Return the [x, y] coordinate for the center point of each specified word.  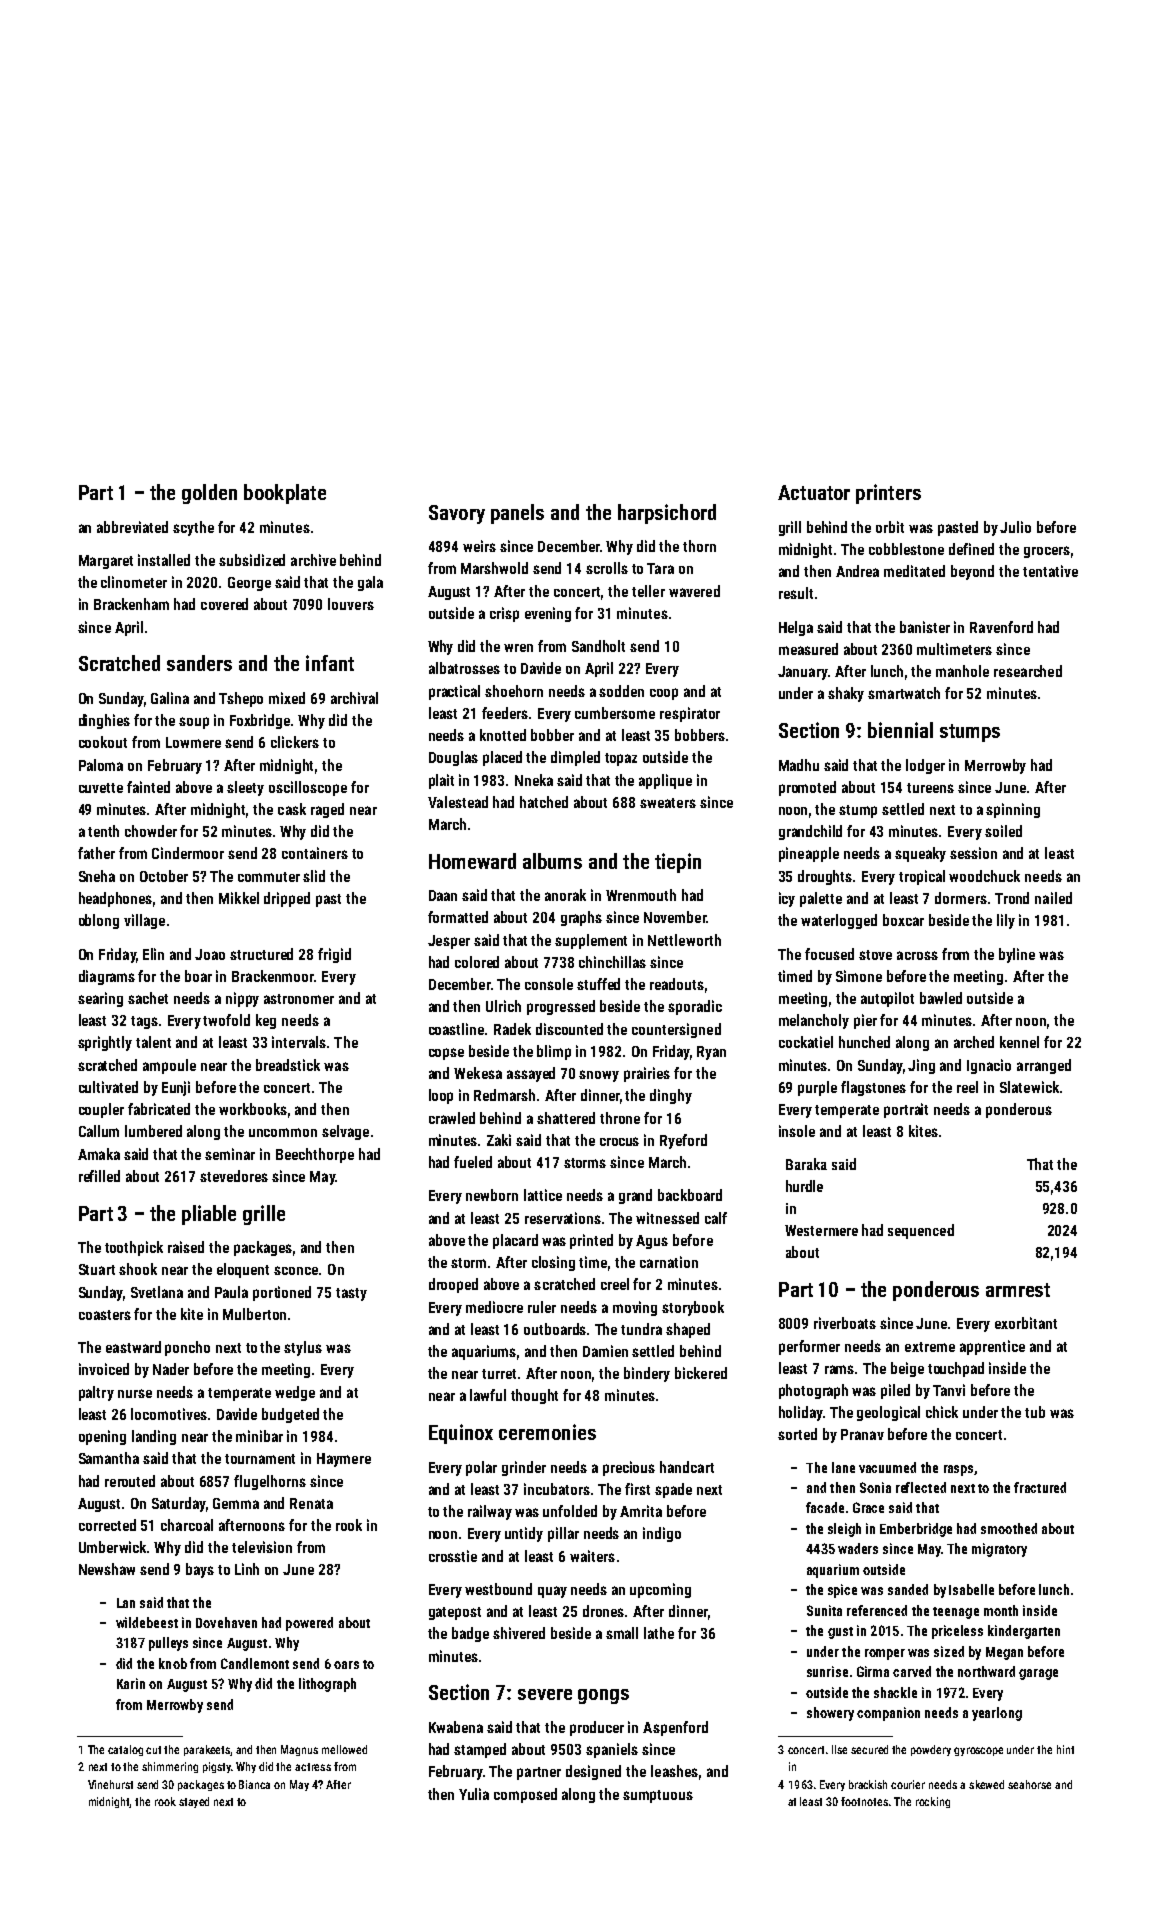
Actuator [814, 492]
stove [875, 955]
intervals [299, 1042]
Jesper [449, 942]
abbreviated [132, 527]
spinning [1013, 810]
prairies [647, 1074]
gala [370, 583]
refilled [99, 1176]
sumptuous [658, 1796]
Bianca [254, 1784]
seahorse [1029, 1784]
